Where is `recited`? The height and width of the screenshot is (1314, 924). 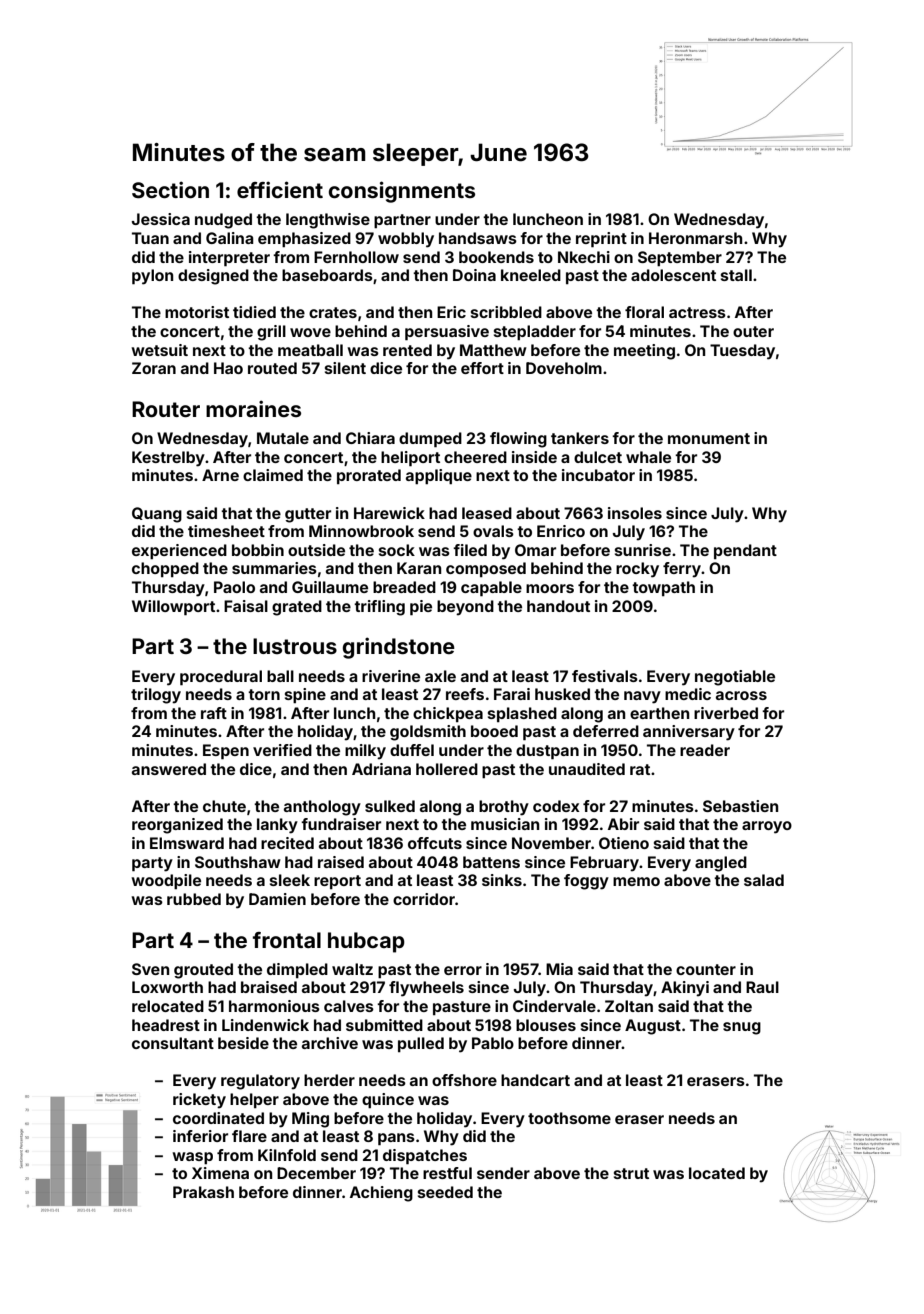 recited is located at coordinates (287, 843).
